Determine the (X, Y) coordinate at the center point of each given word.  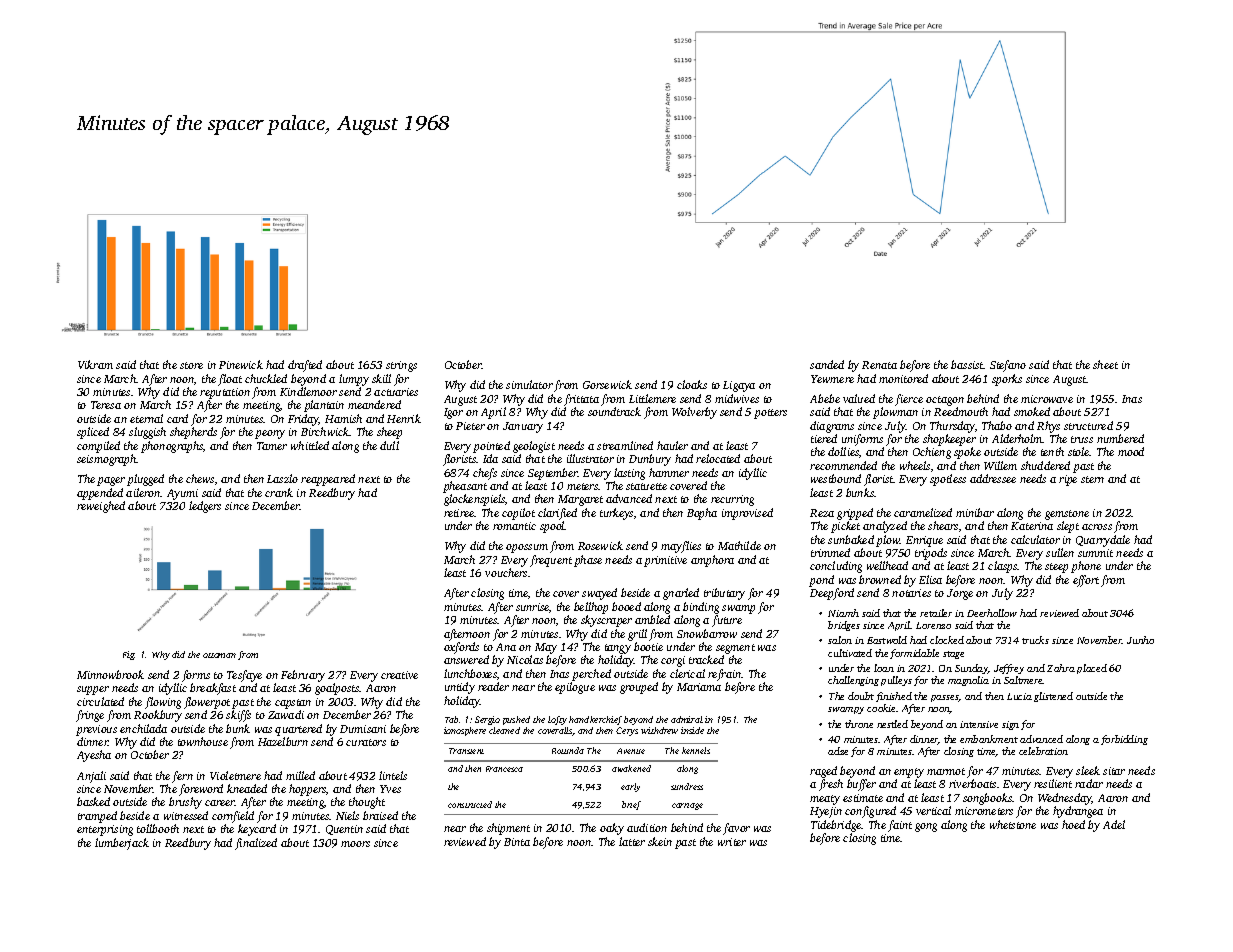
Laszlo (282, 478)
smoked (1032, 411)
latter (632, 841)
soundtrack (614, 411)
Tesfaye (244, 676)
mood (1131, 451)
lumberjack (122, 844)
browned (880, 579)
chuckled (266, 378)
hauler (672, 445)
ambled (652, 619)
